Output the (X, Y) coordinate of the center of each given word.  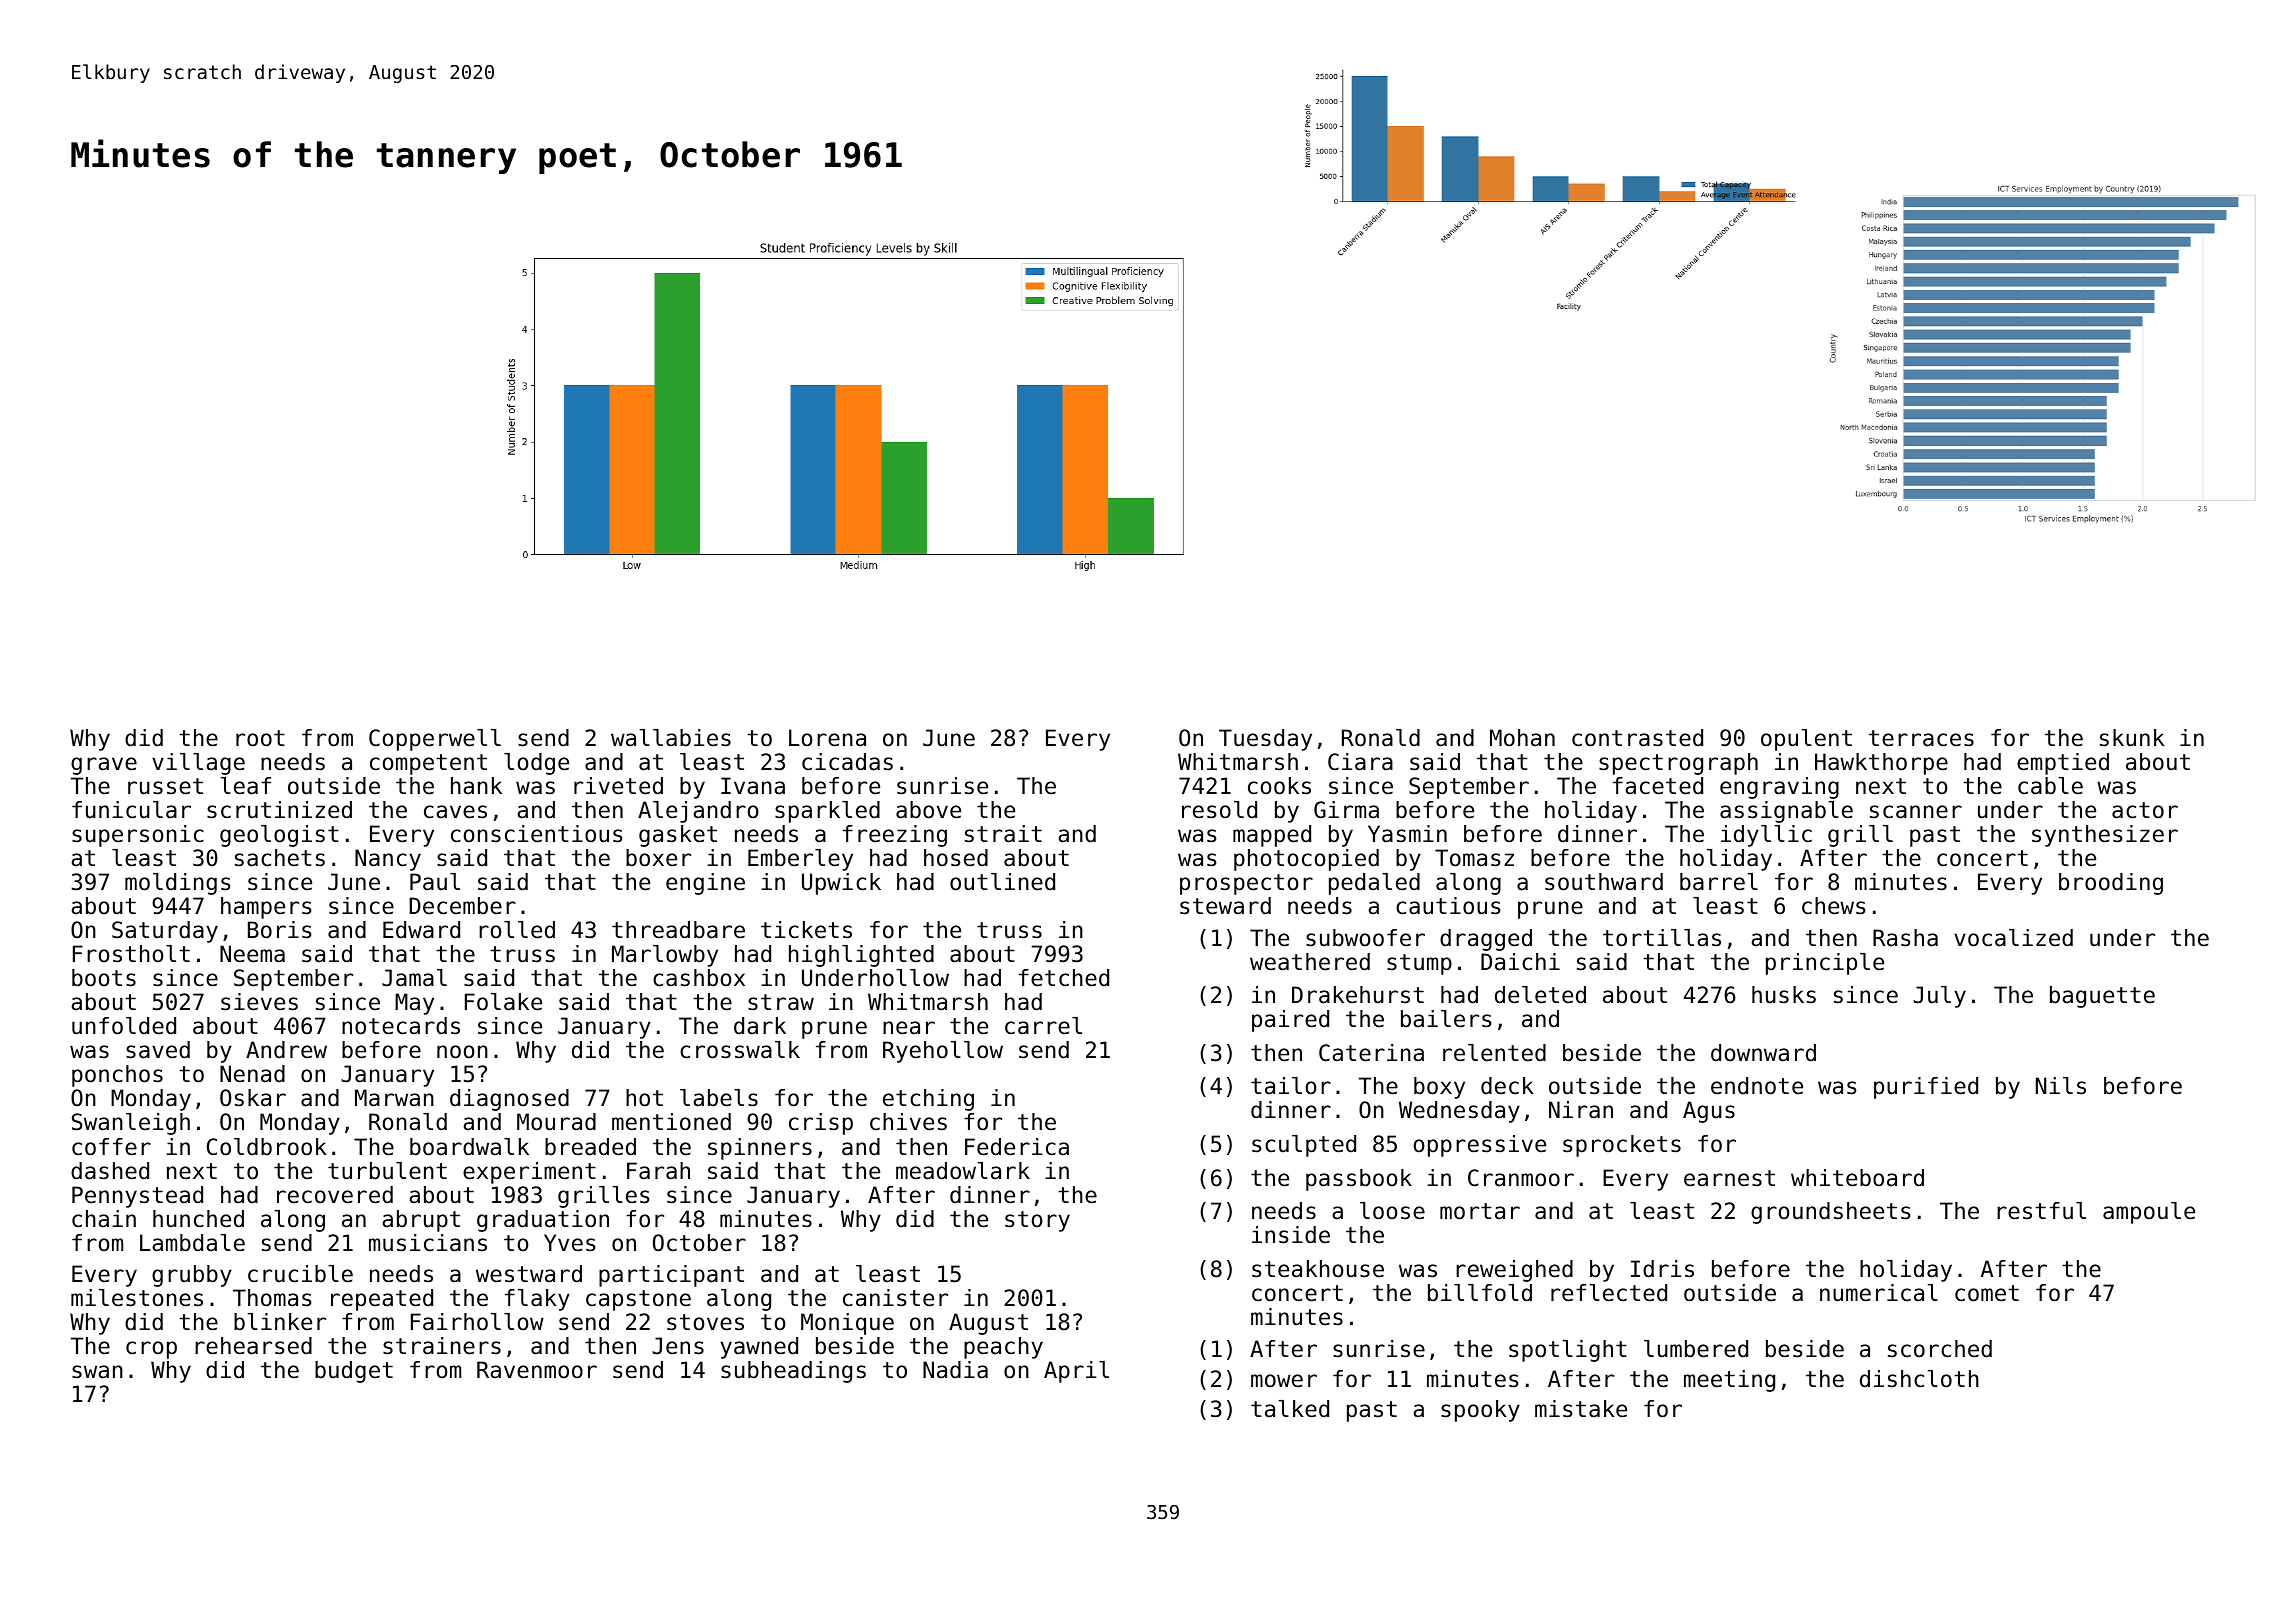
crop (151, 1350)
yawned (759, 1348)
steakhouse (1318, 1269)
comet (1987, 1293)
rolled (517, 930)
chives (908, 1122)
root (260, 738)
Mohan (1522, 738)
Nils (2061, 1086)
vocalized (2013, 938)
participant (671, 1276)
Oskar (253, 1098)
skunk (2132, 738)
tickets (806, 930)
